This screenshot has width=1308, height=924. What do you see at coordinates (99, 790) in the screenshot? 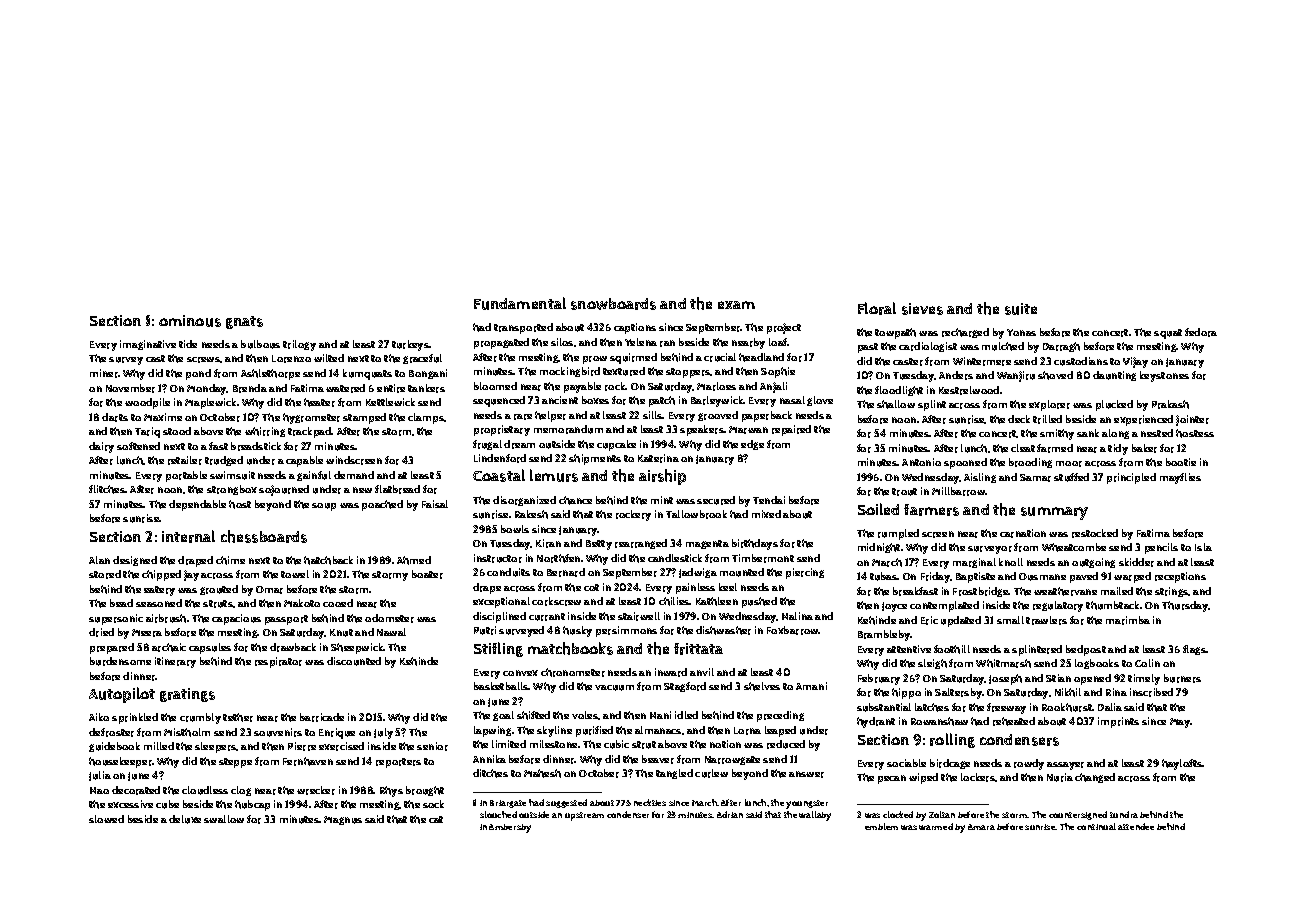
I see `Hao` at bounding box center [99, 790].
